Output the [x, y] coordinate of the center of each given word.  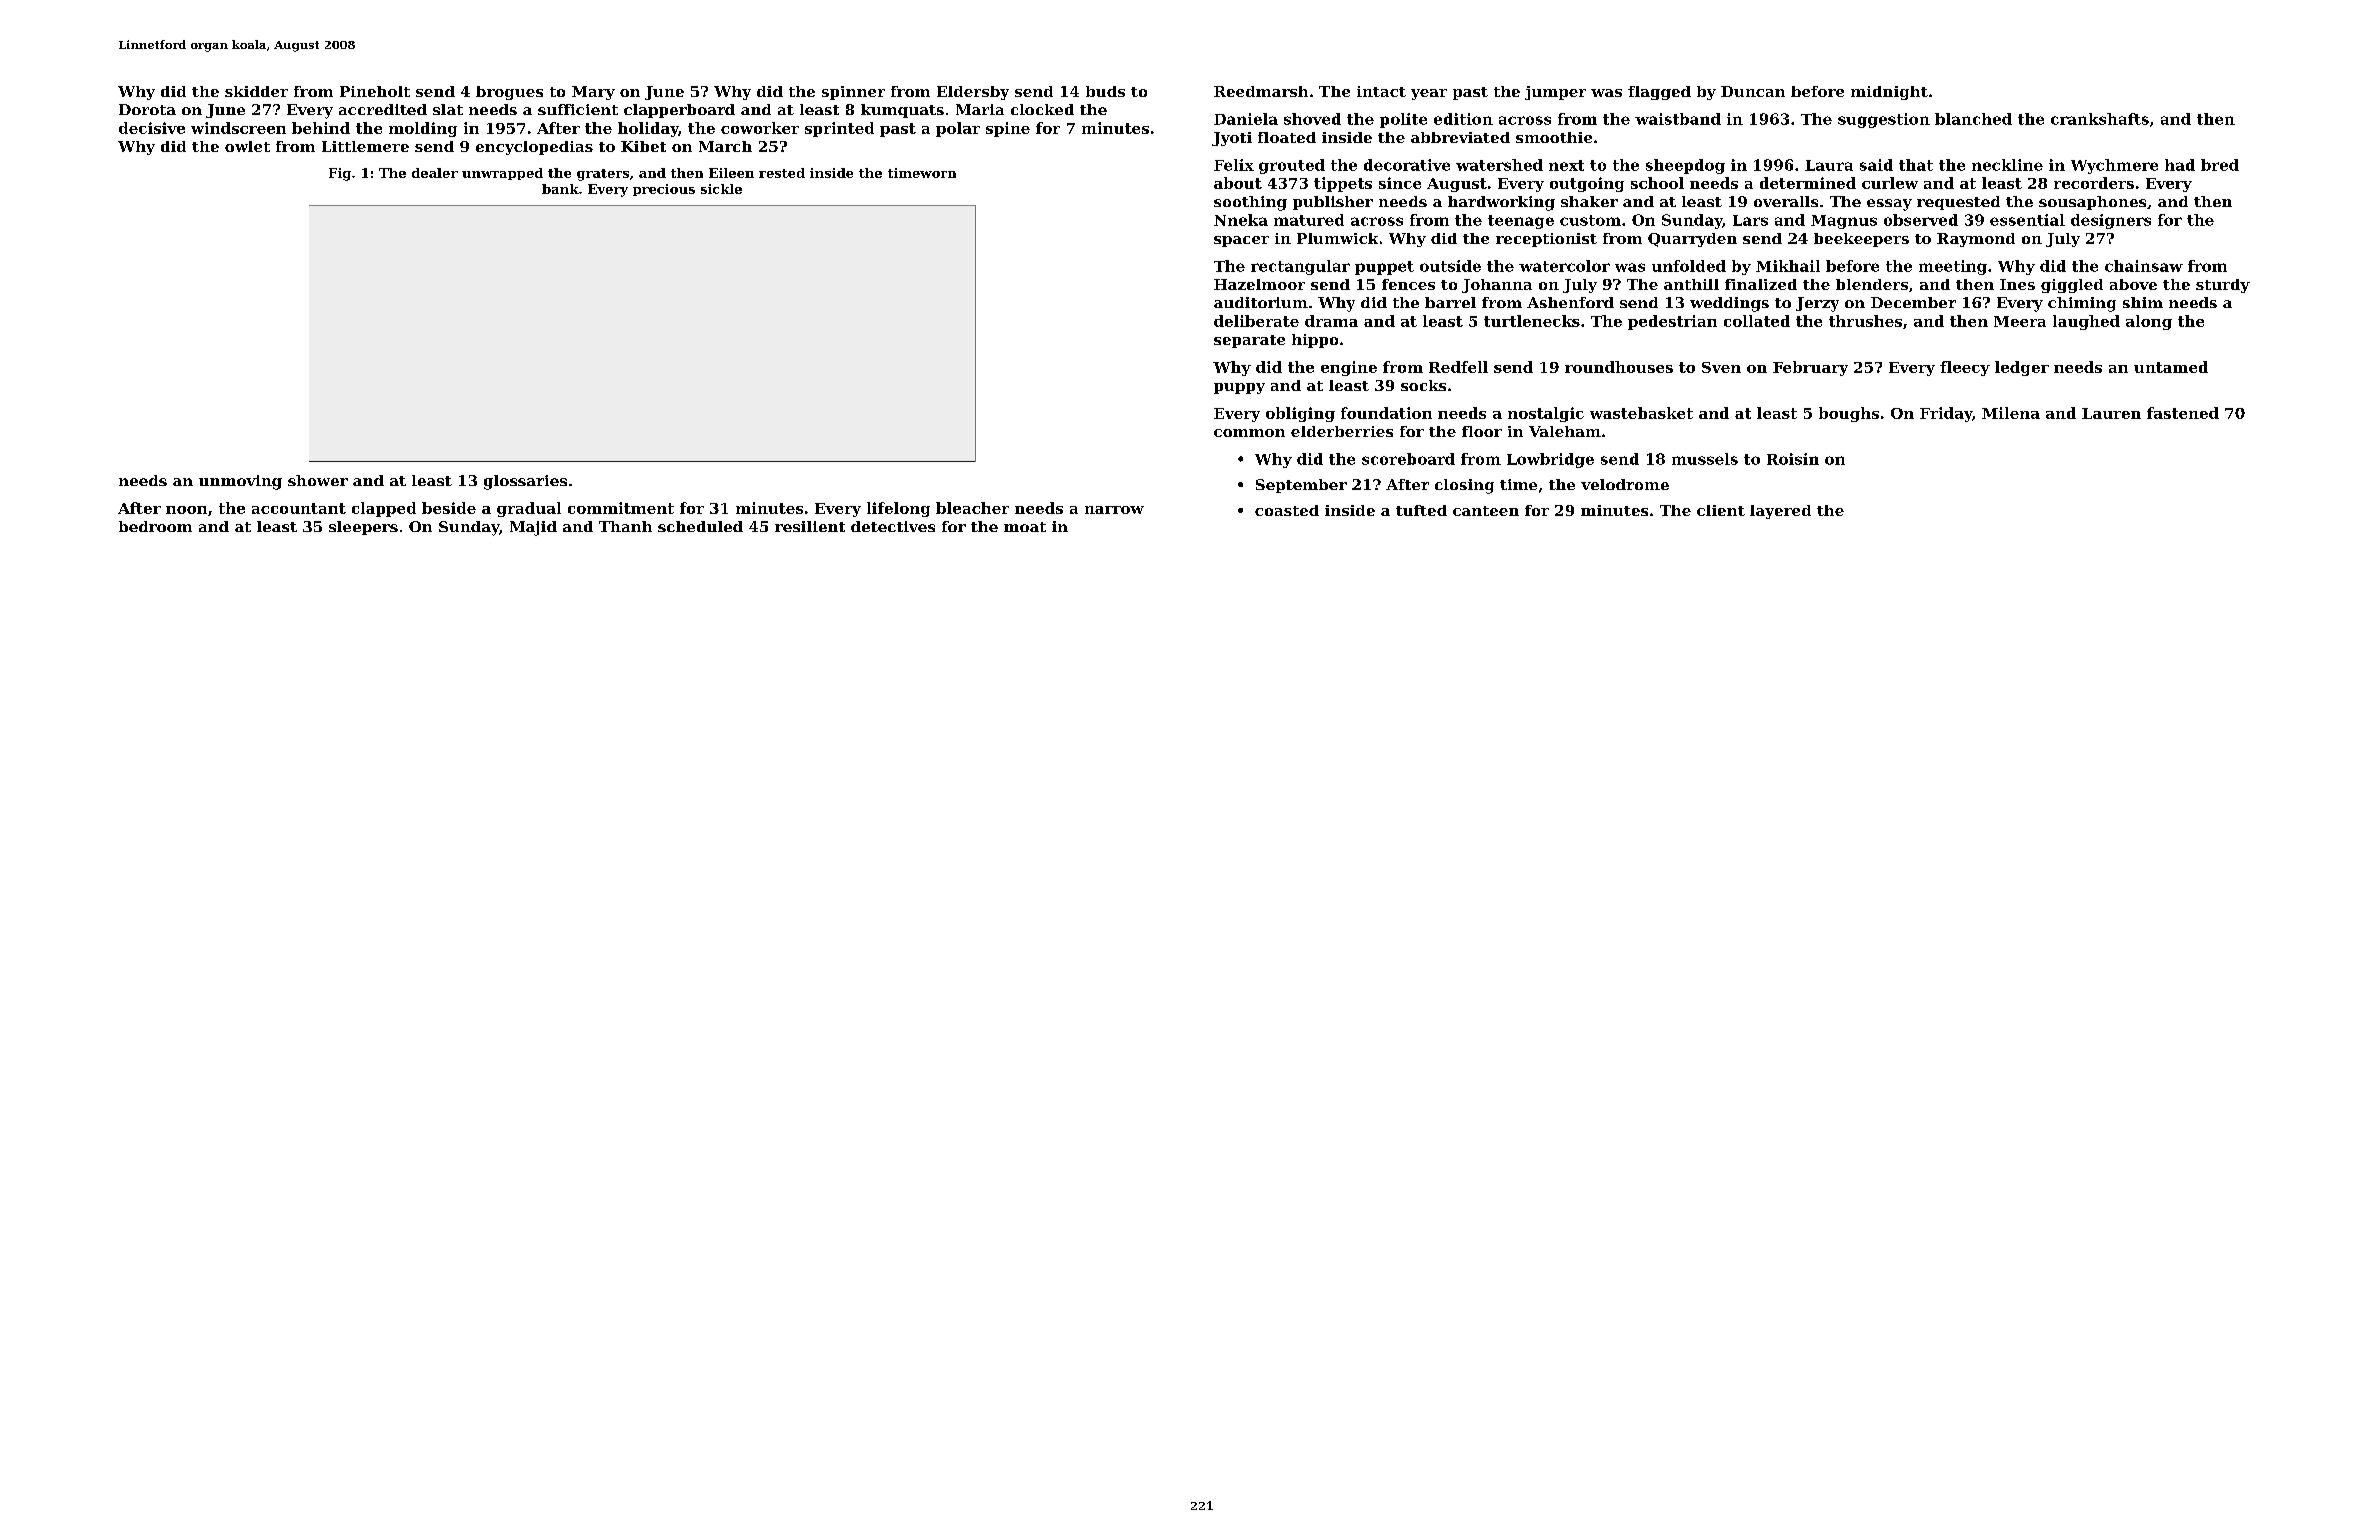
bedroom [155, 526]
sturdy [2223, 286]
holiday [648, 129]
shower [318, 480]
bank [560, 189]
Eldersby [973, 93]
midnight [1889, 93]
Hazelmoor [1259, 284]
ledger [2022, 368]
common [1249, 433]
